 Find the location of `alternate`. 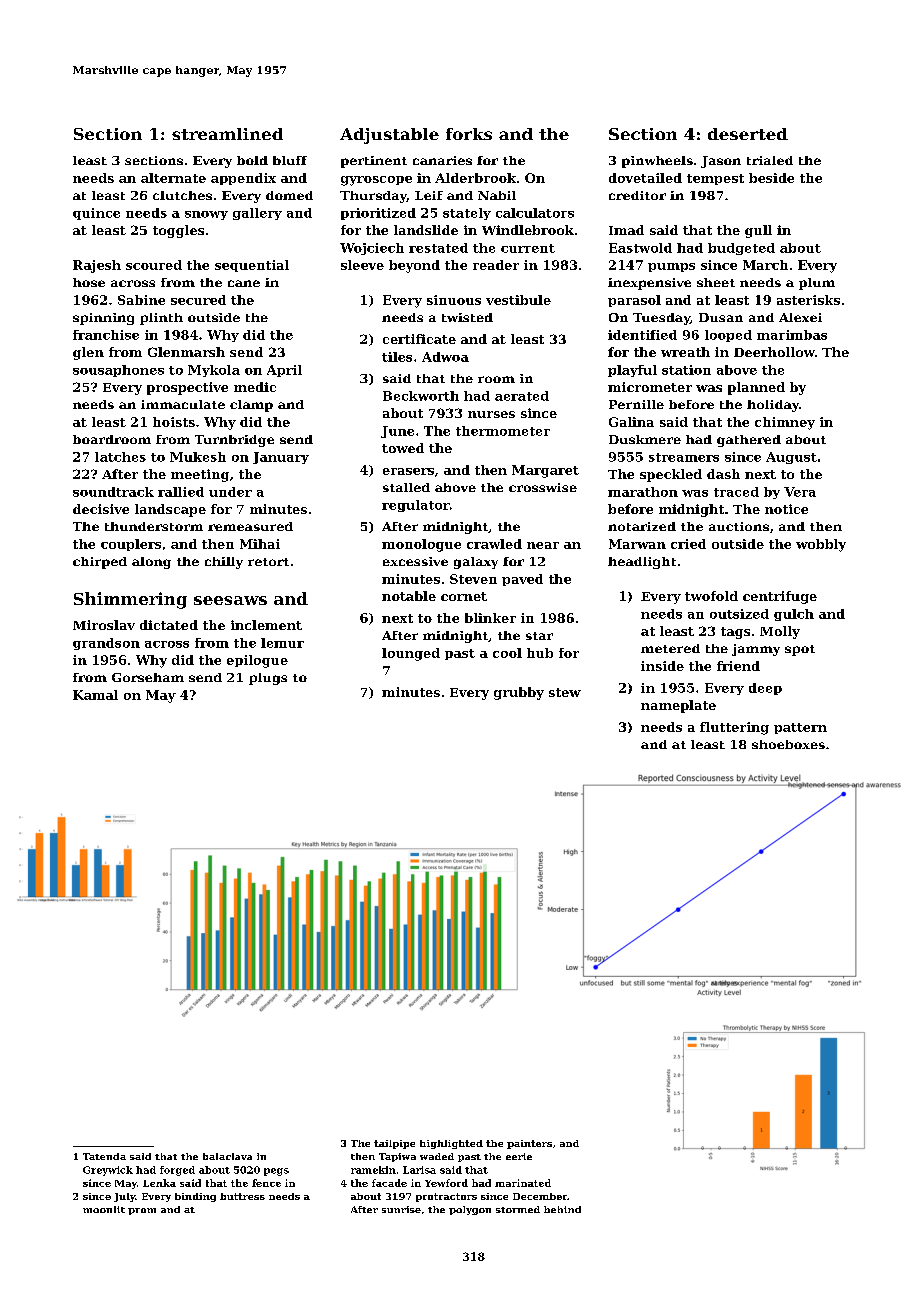

alternate is located at coordinates (173, 178).
